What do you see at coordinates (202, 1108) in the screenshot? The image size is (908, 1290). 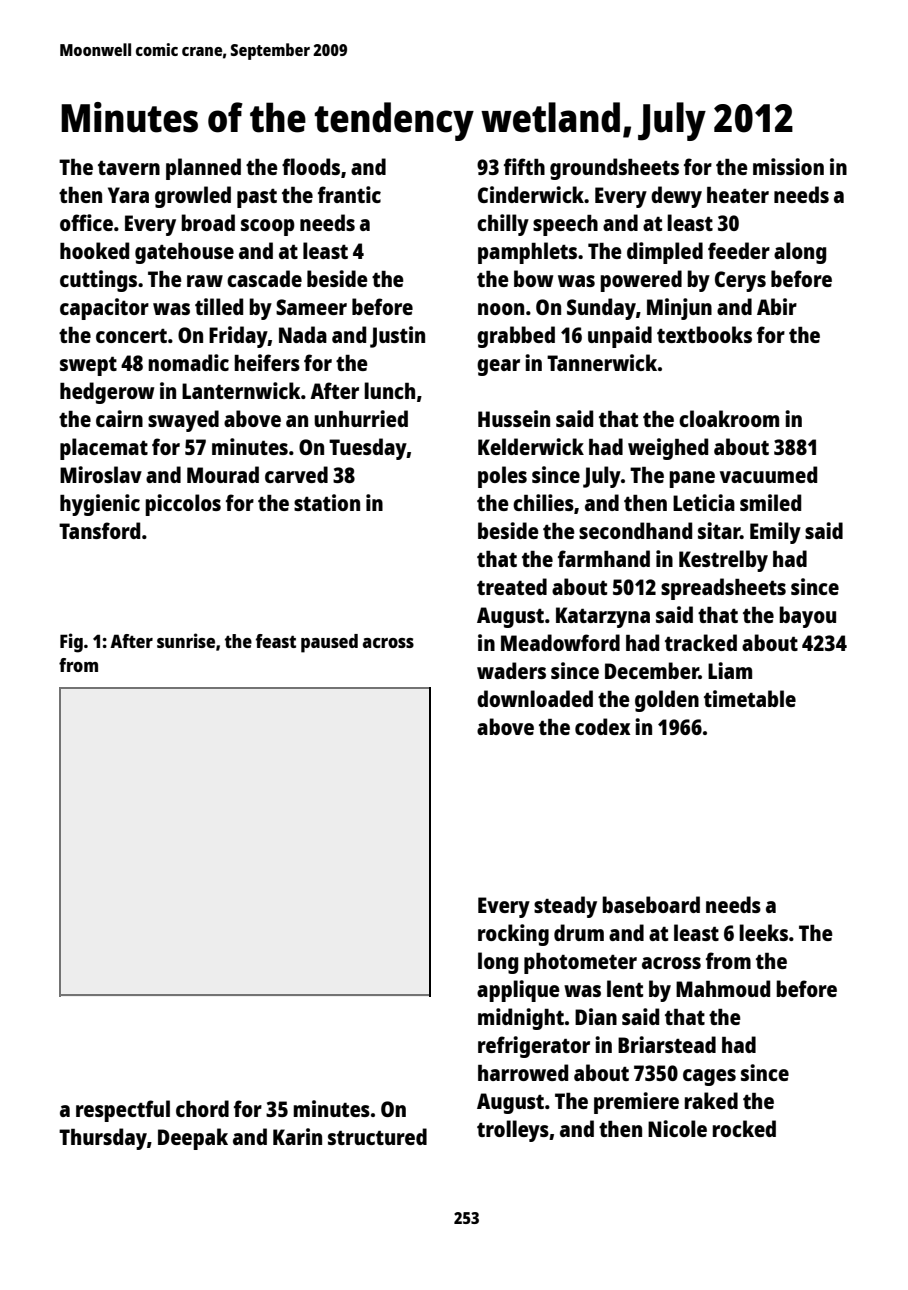 I see `chord` at bounding box center [202, 1108].
